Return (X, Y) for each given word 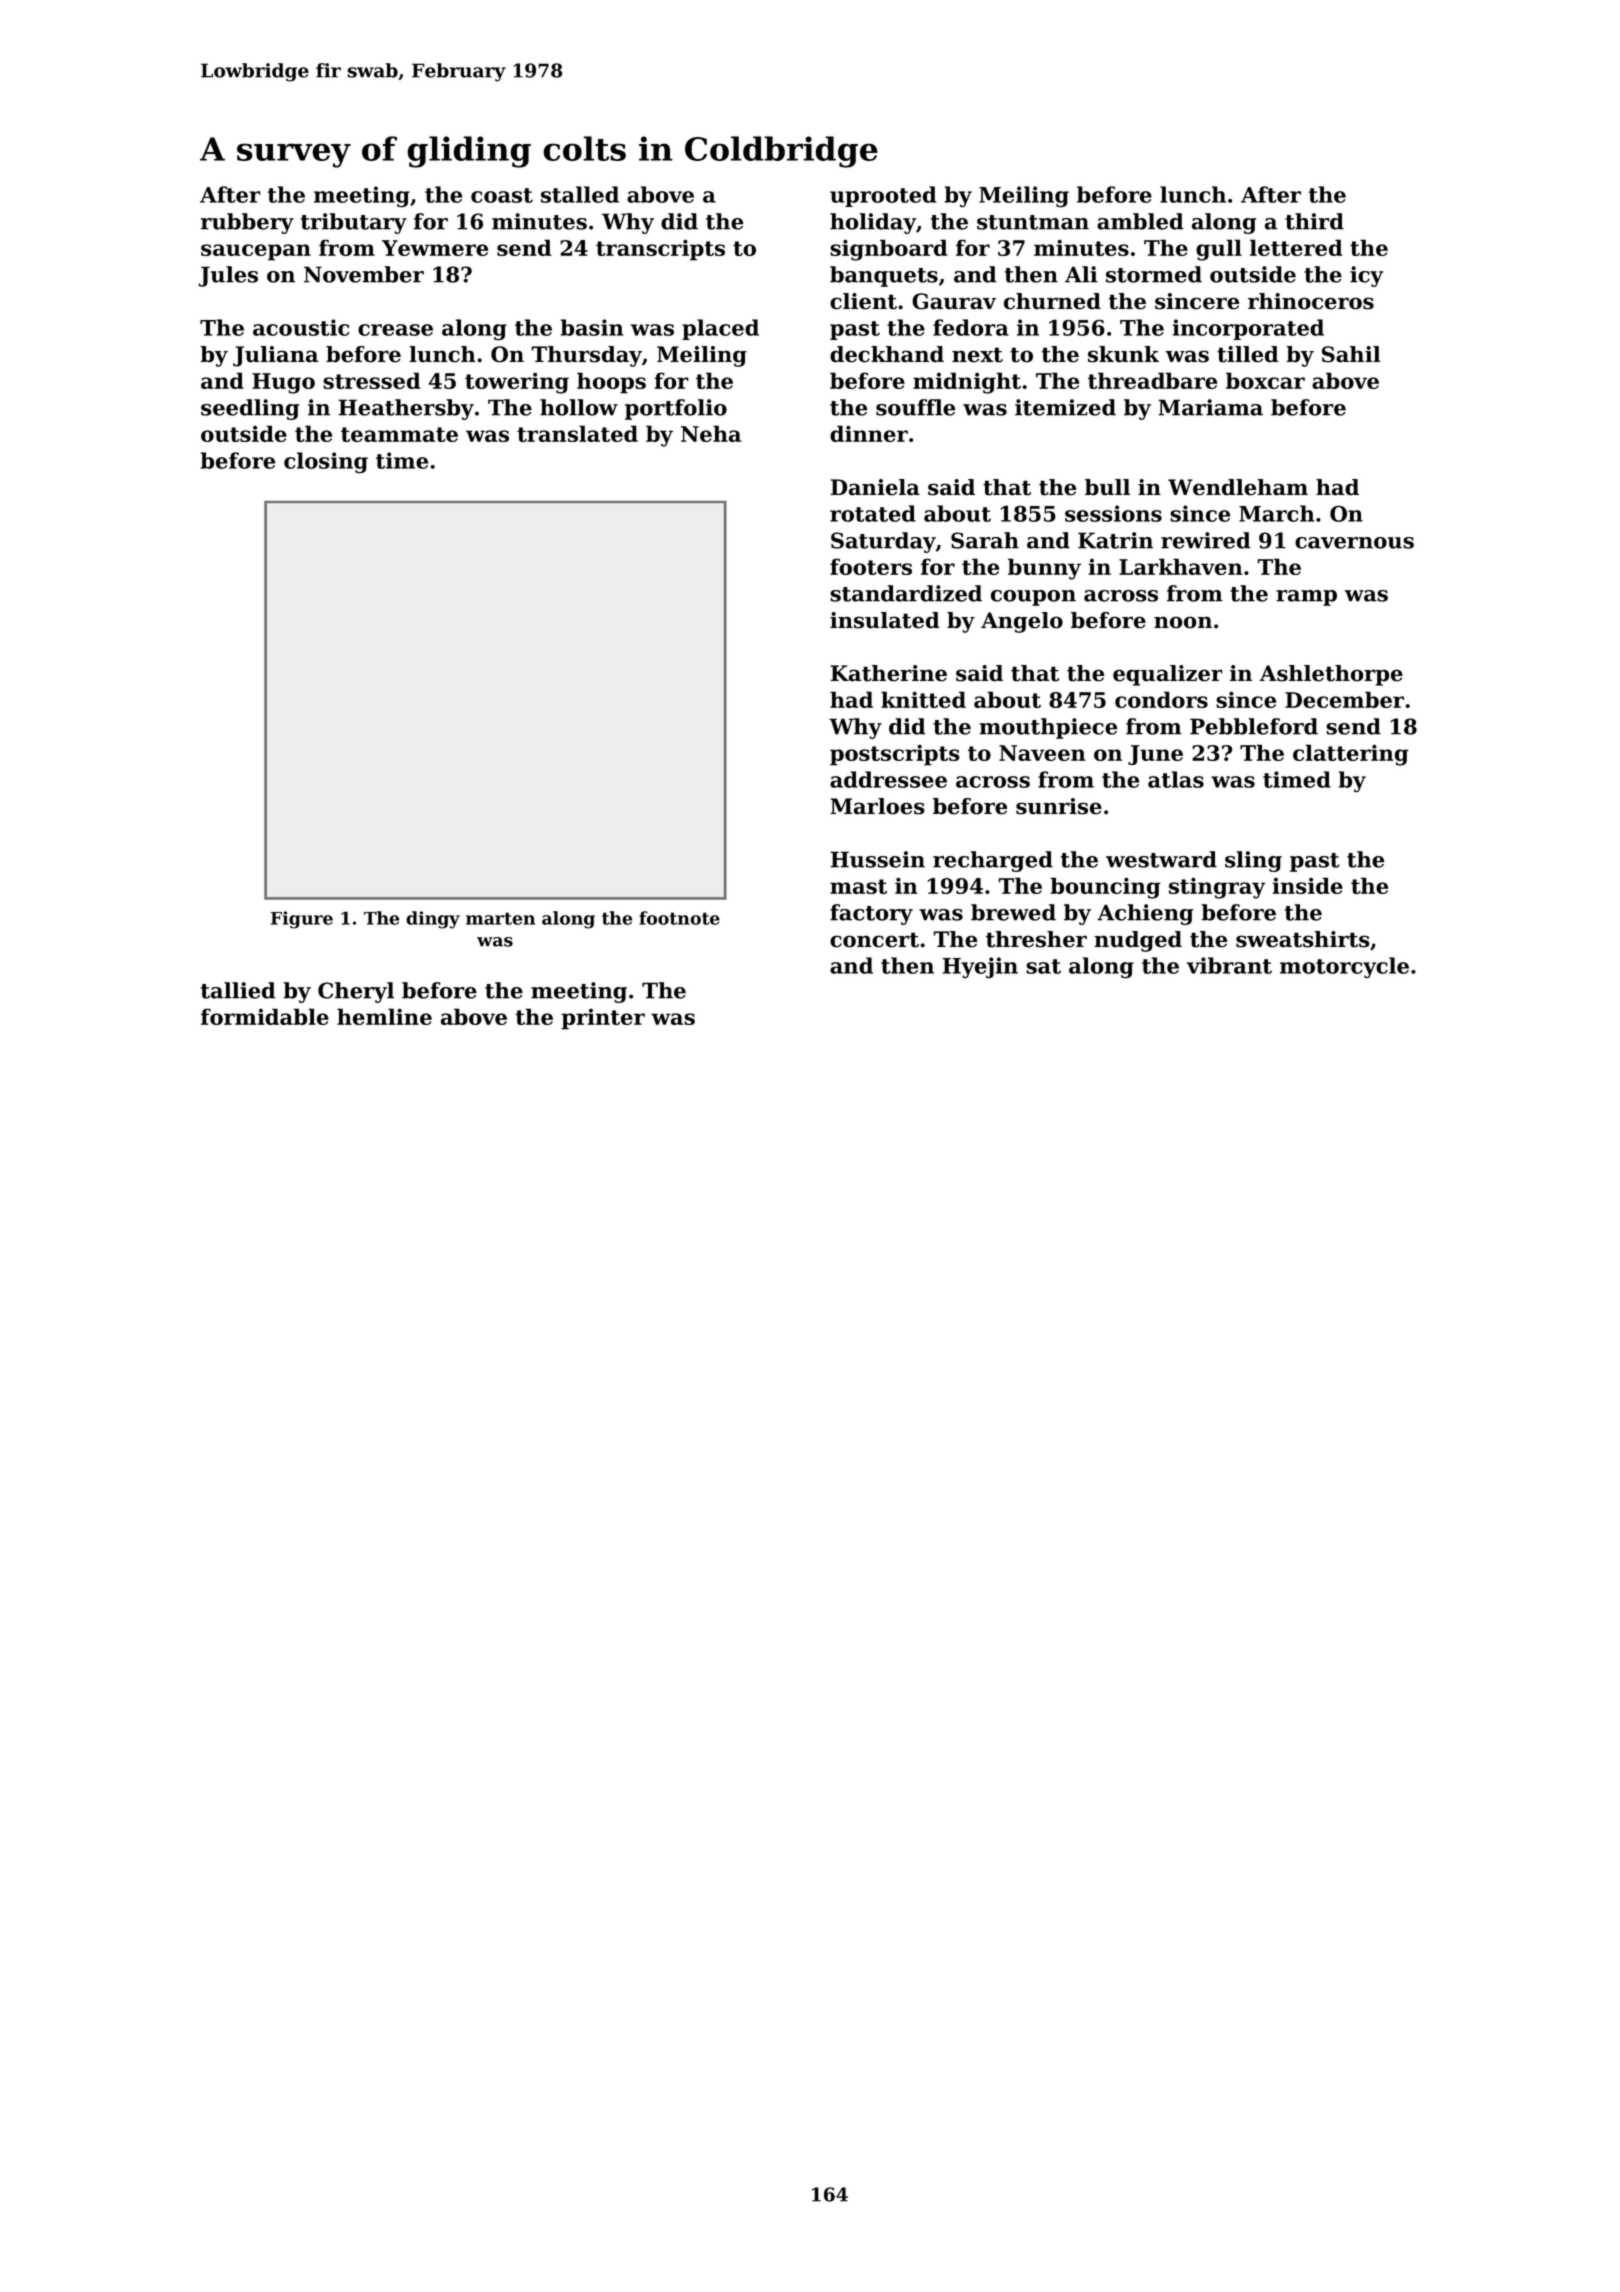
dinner (869, 433)
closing (326, 463)
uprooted (883, 196)
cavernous (1354, 543)
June (1155, 755)
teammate (399, 434)
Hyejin (980, 968)
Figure (302, 920)
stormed (1154, 274)
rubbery (247, 223)
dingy (433, 920)
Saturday (883, 542)
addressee (888, 779)
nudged (1138, 941)
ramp (1306, 598)
